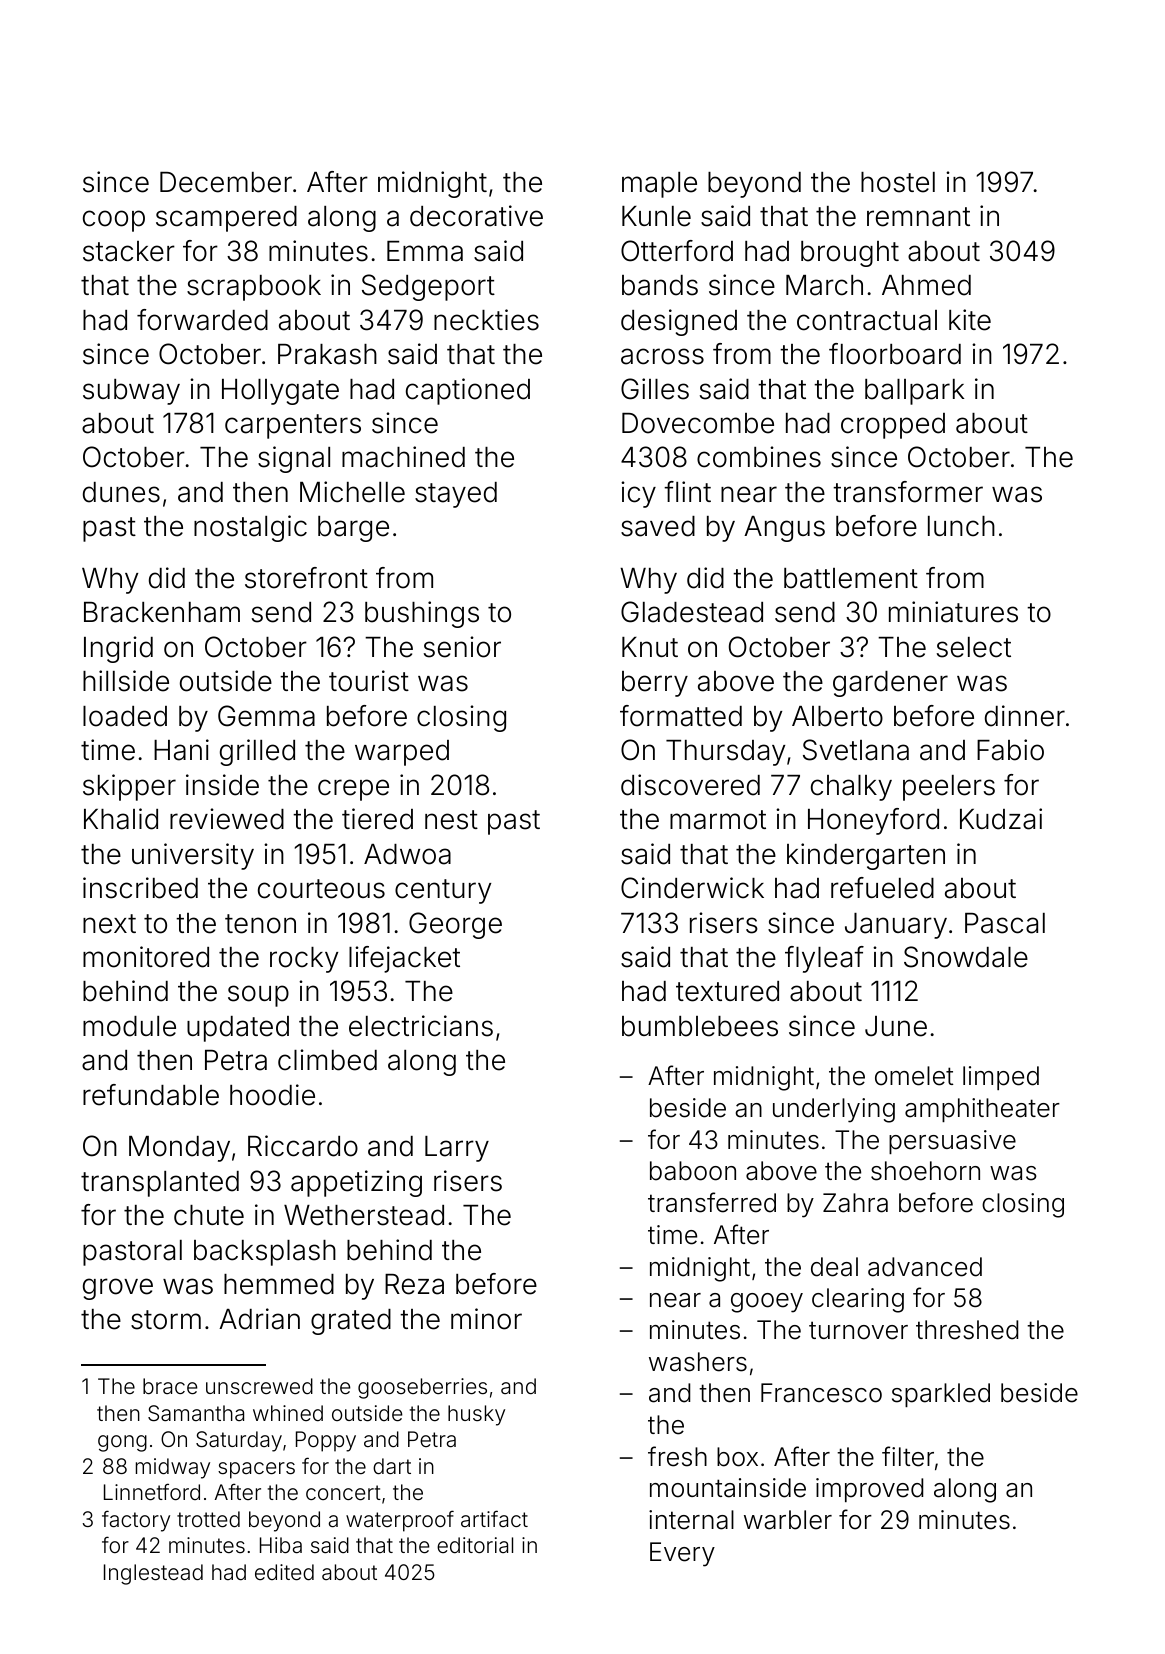  I want to click on decorative, so click(476, 216).
